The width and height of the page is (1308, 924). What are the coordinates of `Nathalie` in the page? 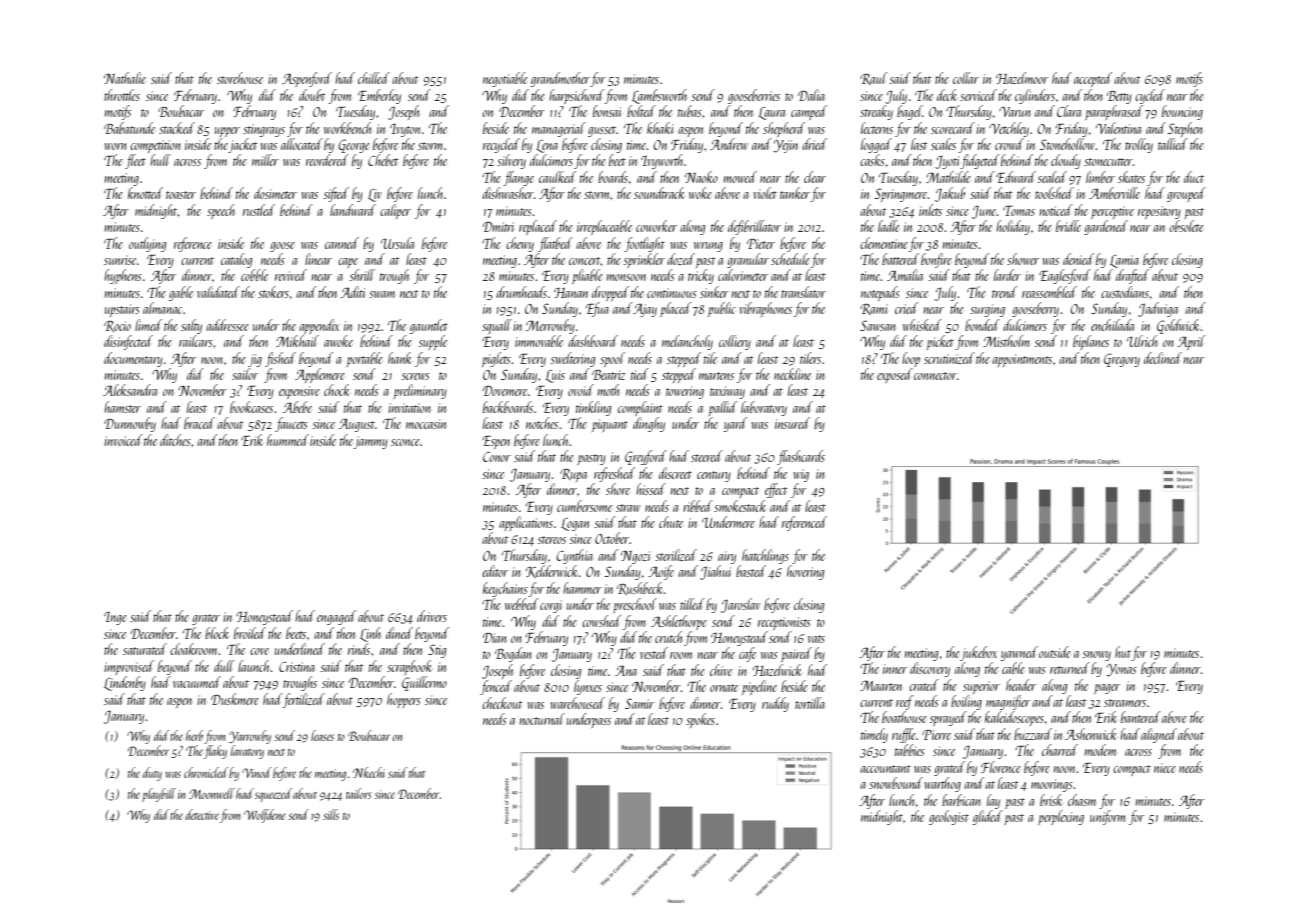 It's located at (125, 78).
